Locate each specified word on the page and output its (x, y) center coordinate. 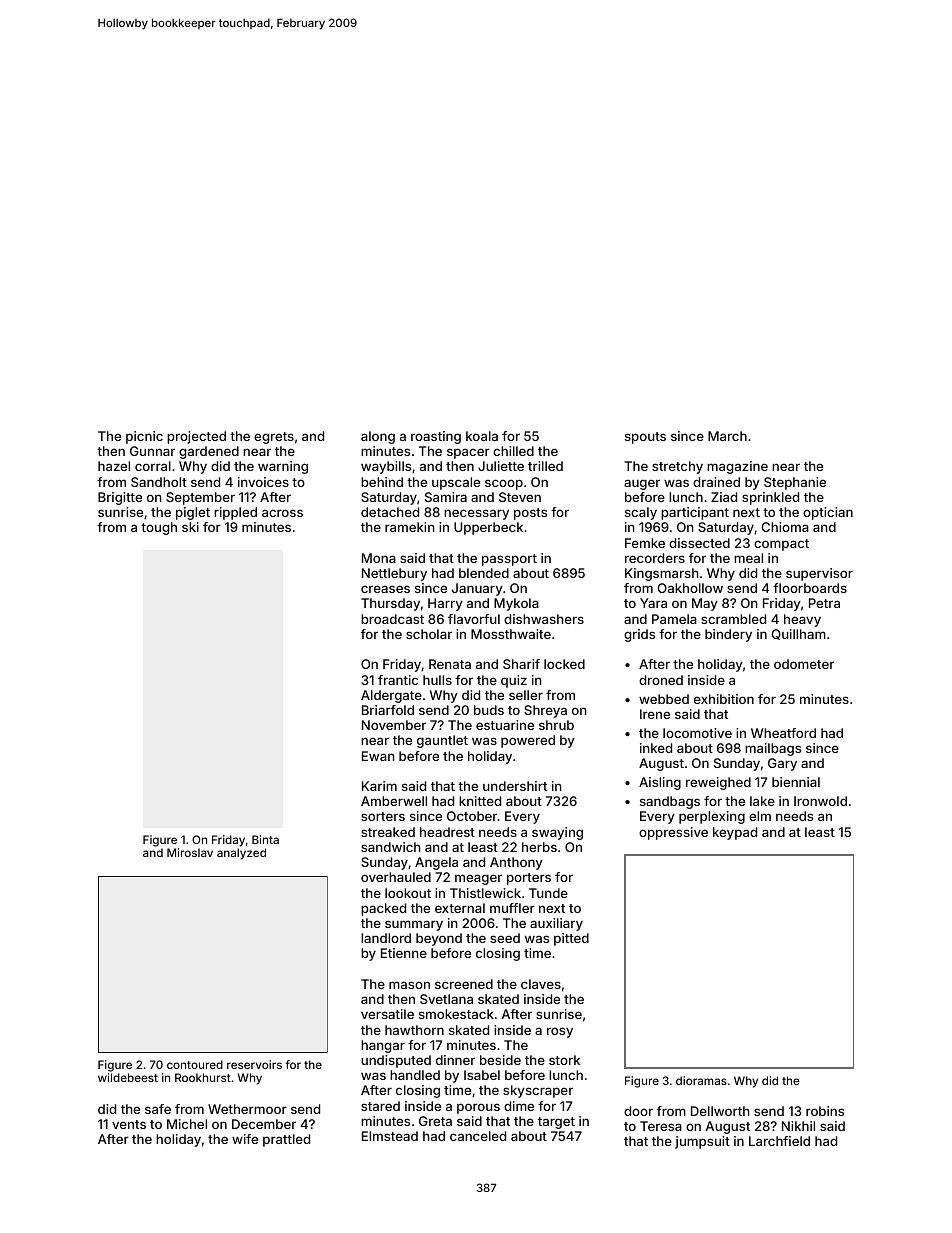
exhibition (724, 699)
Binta (265, 839)
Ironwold (820, 801)
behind (382, 482)
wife (245, 1139)
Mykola (516, 604)
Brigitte (120, 498)
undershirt (515, 786)
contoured (195, 1064)
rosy (560, 1032)
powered (528, 741)
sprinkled (770, 498)
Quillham (798, 634)
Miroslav (190, 852)
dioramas (701, 1080)
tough (159, 528)
